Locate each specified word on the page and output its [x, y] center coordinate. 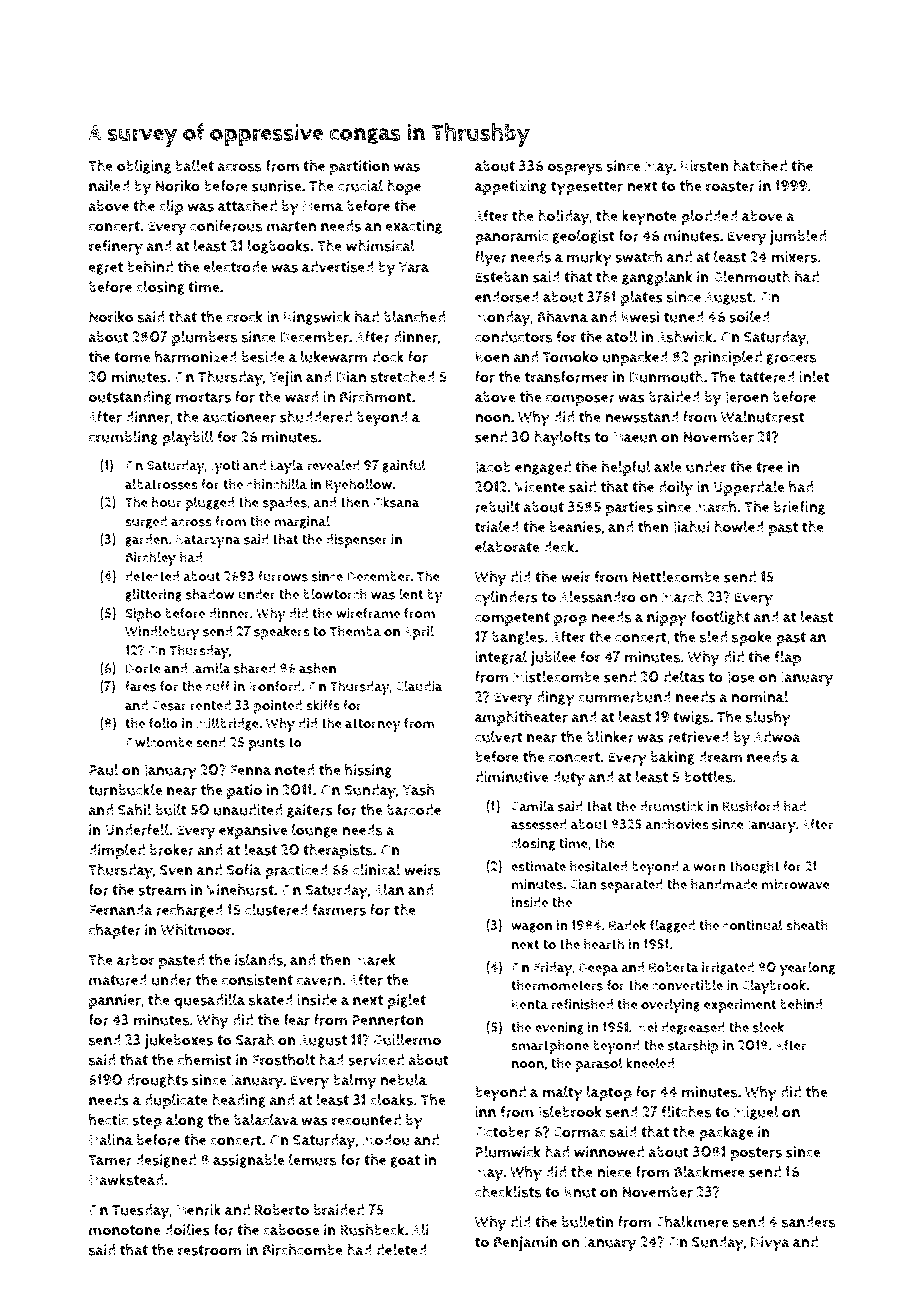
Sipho [143, 614]
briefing [799, 508]
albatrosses [161, 484]
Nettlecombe [676, 577]
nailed [109, 186]
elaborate [507, 547]
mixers [794, 257]
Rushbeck [372, 1229]
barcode [414, 810]
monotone [125, 1230]
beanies [575, 527]
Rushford [751, 806]
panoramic [511, 237]
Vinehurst [240, 889]
